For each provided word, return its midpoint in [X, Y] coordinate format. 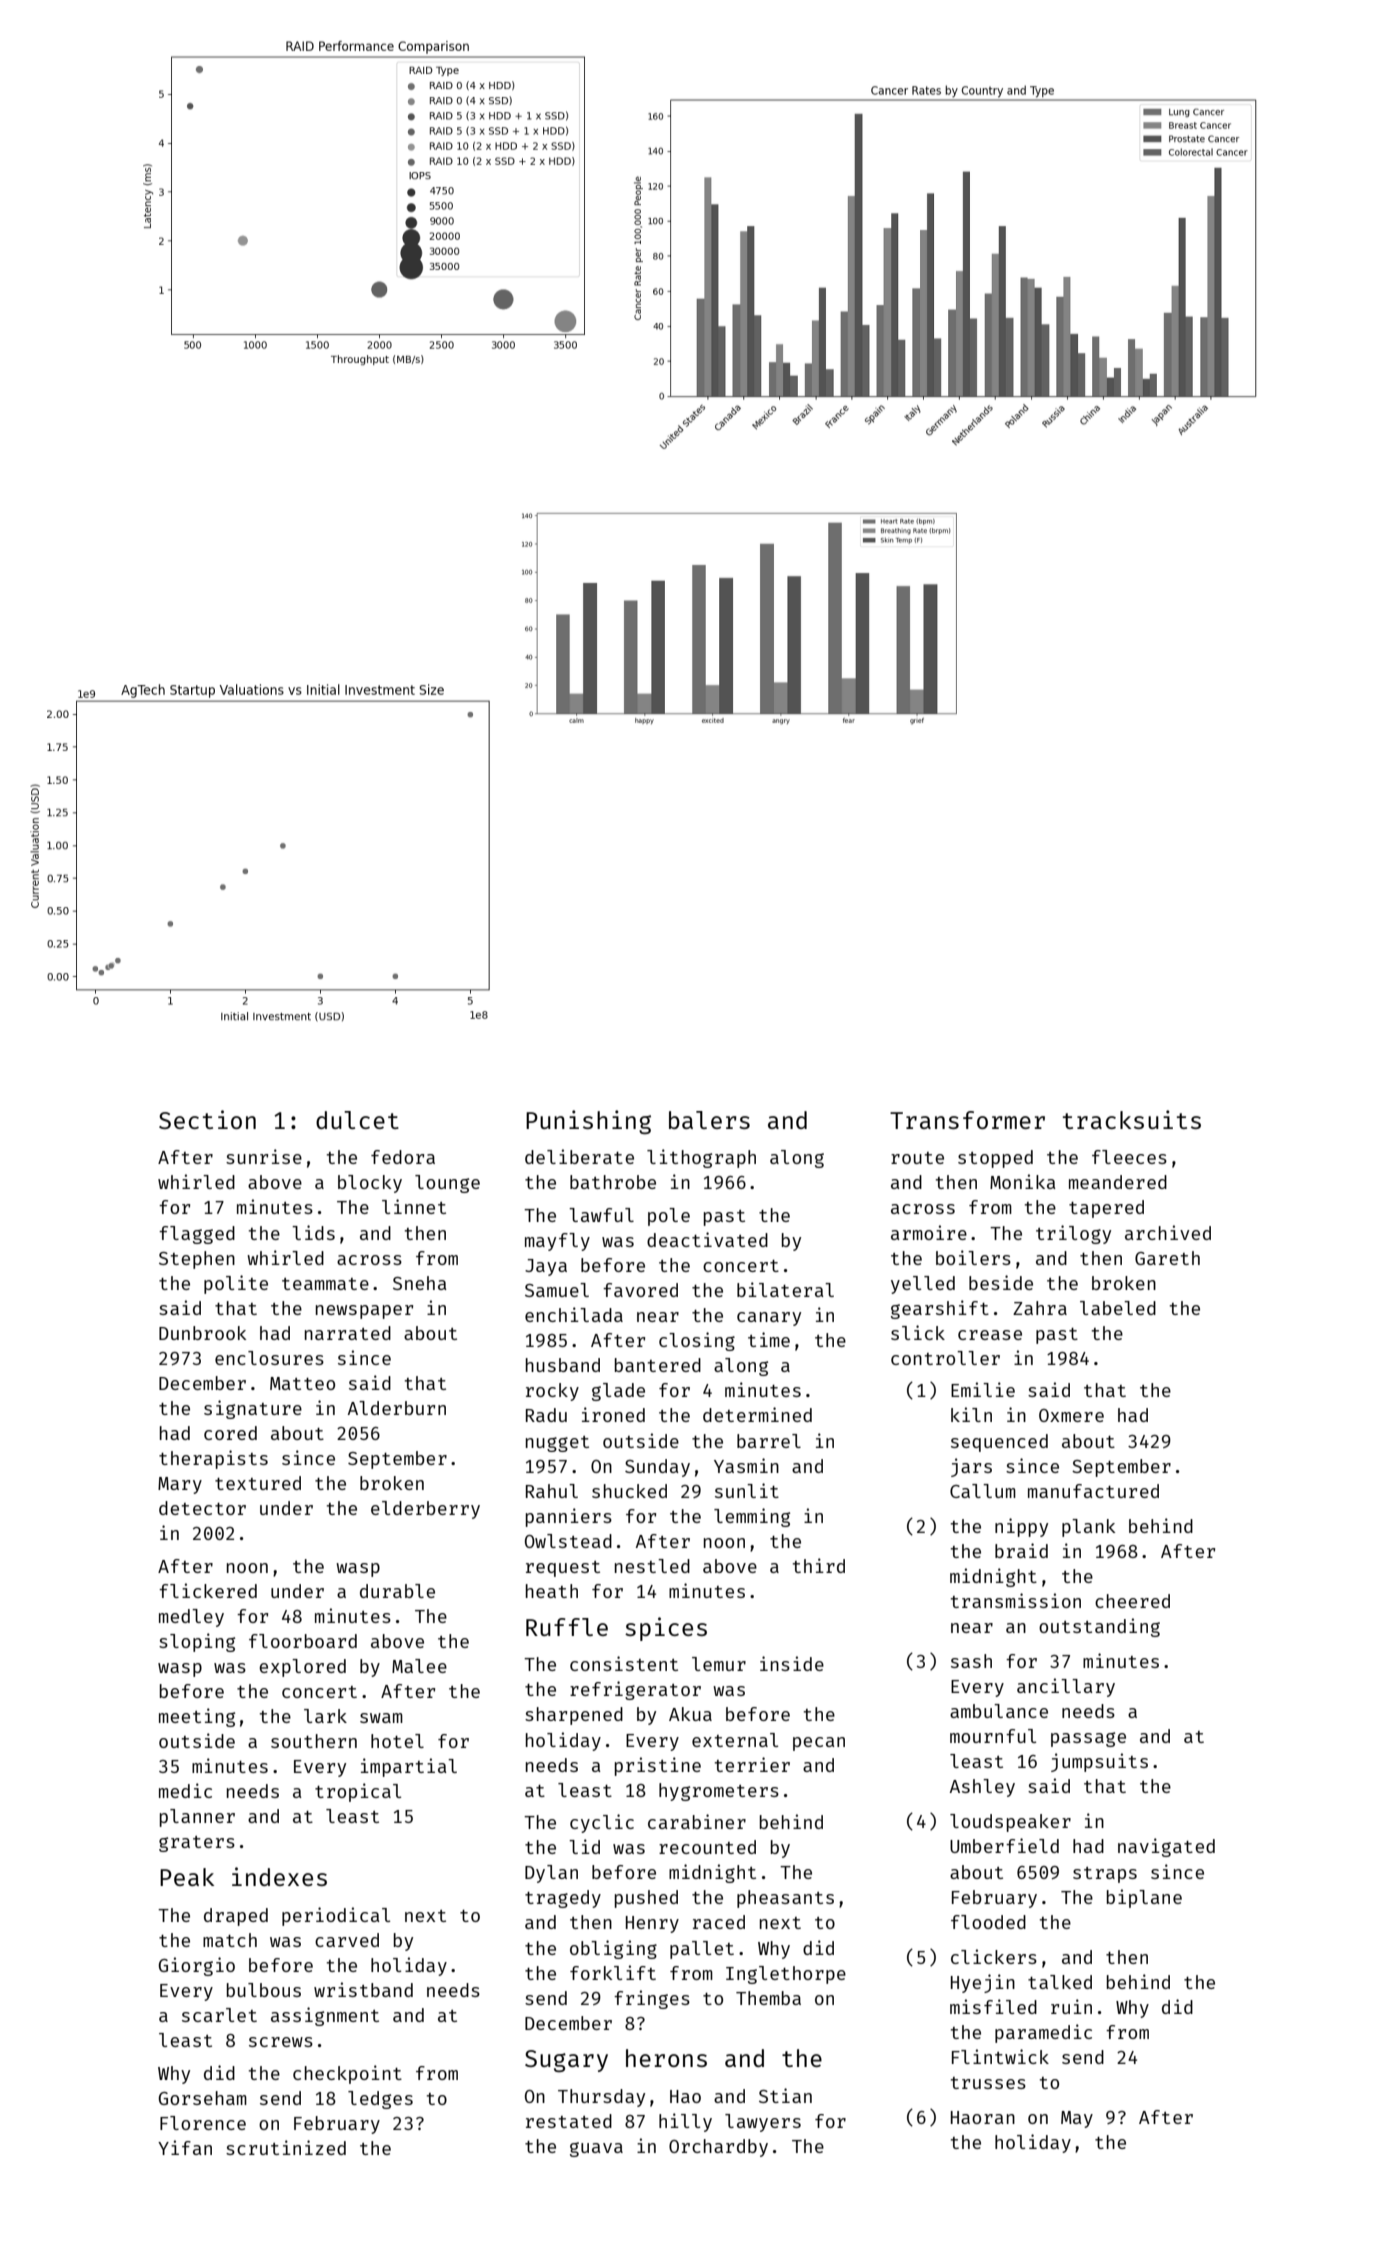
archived [1168, 1232]
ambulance [999, 1711]
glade [618, 1392]
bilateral [785, 1289]
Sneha [419, 1283]
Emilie [983, 1389]
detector [202, 1508]
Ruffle [567, 1627]
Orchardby [718, 2148]
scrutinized [286, 2147]
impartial [409, 1767]
